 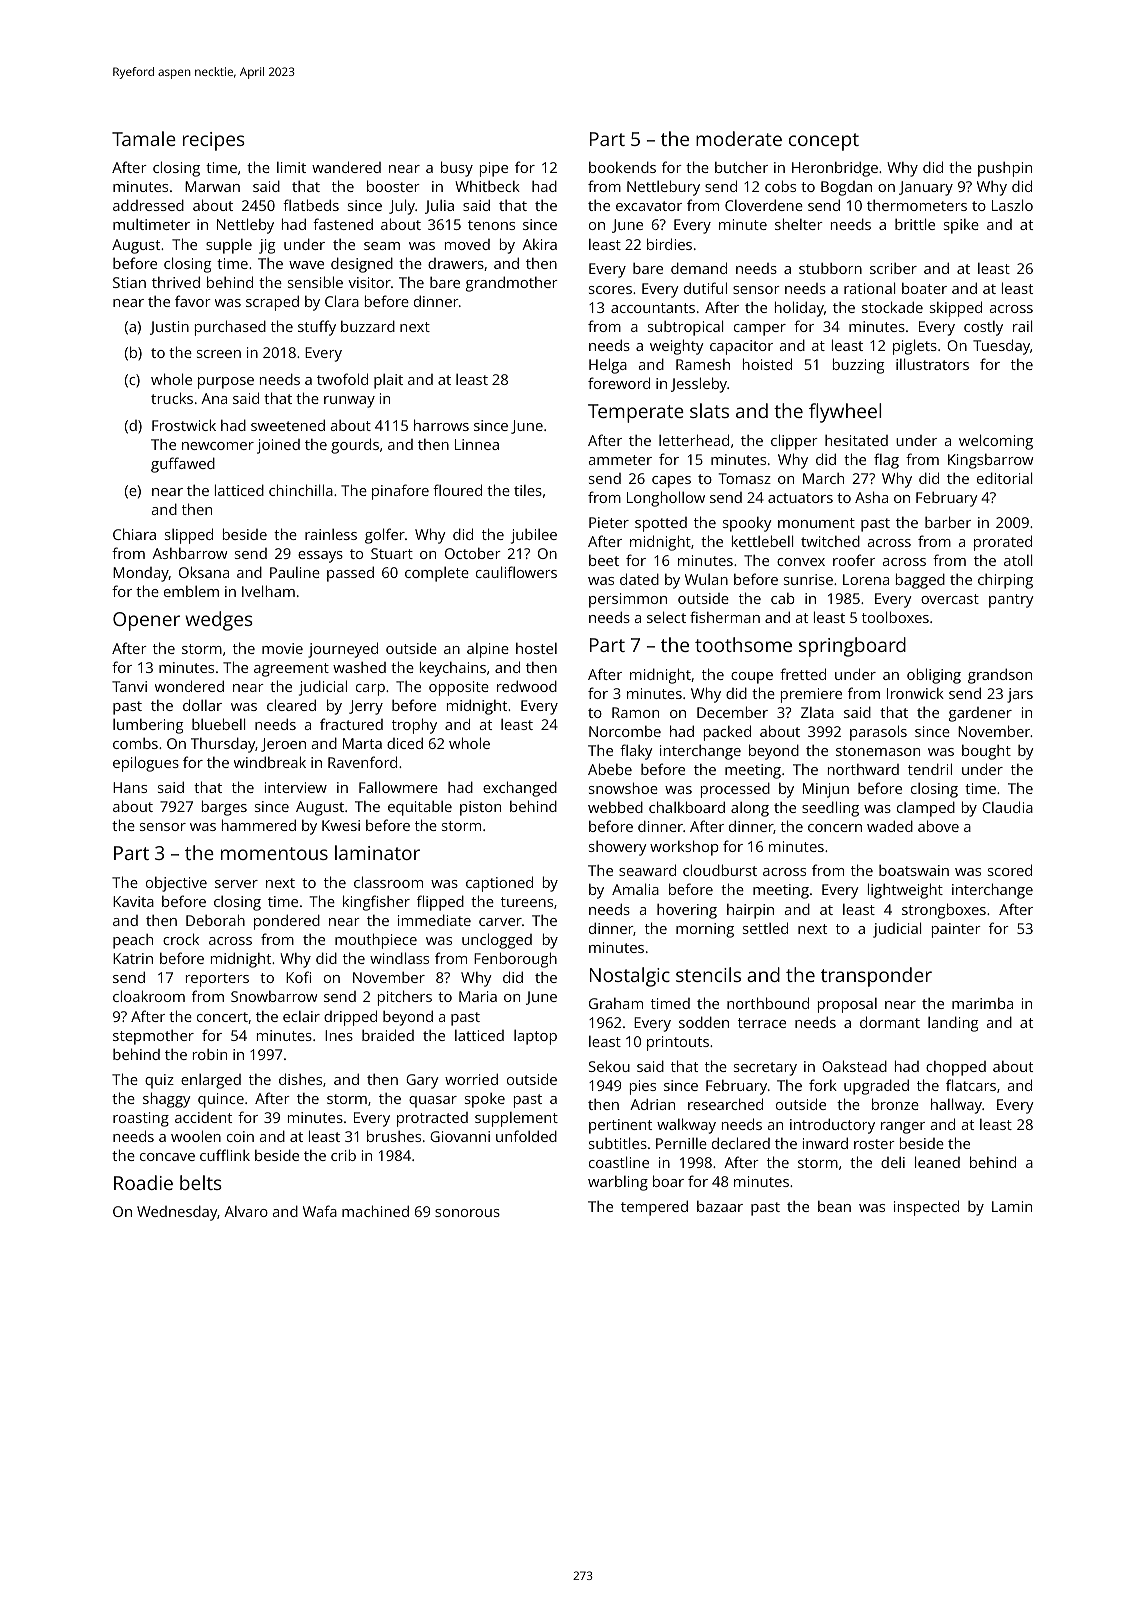 I want to click on favor, so click(x=193, y=301).
